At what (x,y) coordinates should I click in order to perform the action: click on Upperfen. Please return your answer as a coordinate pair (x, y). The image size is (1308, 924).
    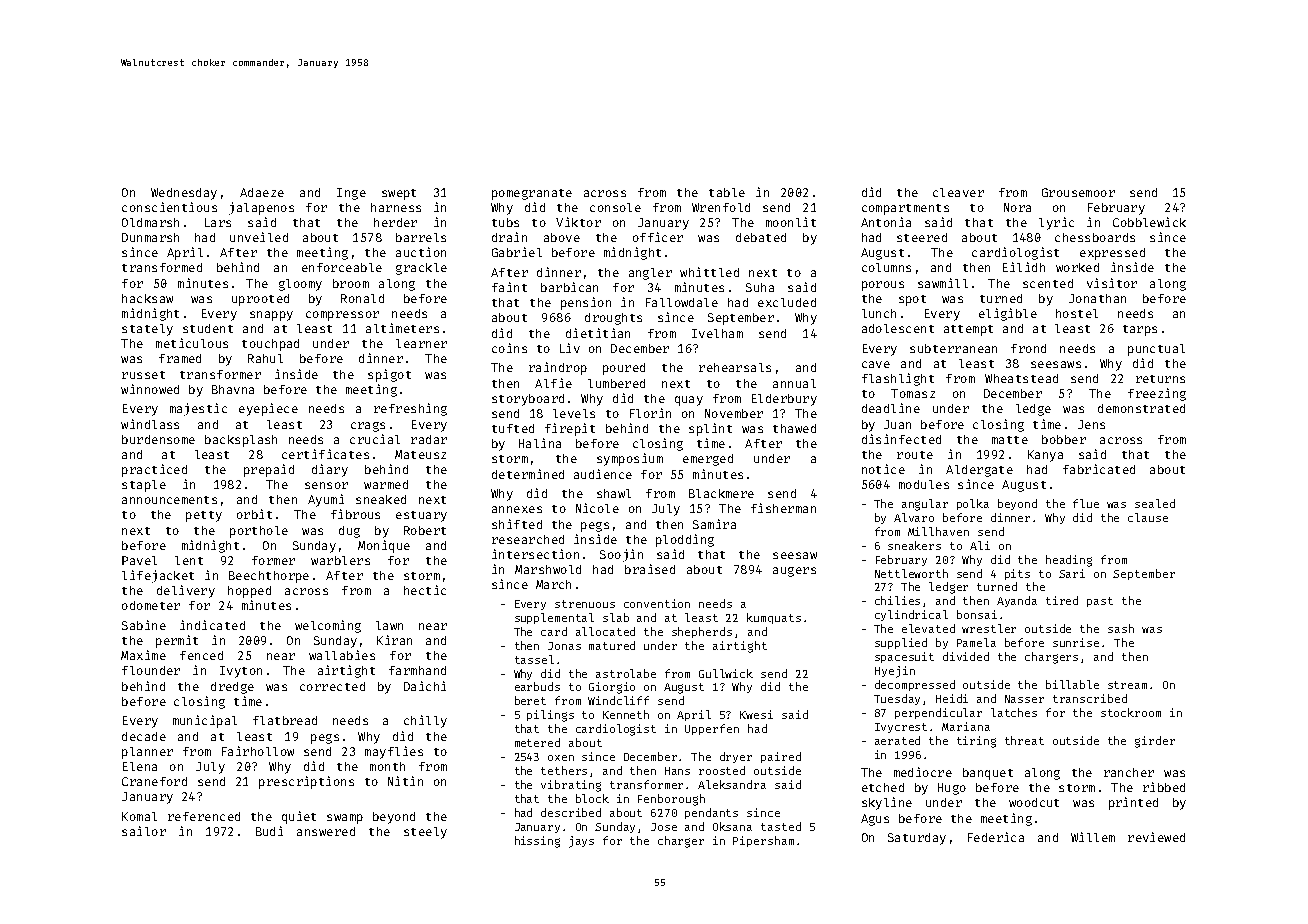
    Looking at the image, I should click on (712, 729).
